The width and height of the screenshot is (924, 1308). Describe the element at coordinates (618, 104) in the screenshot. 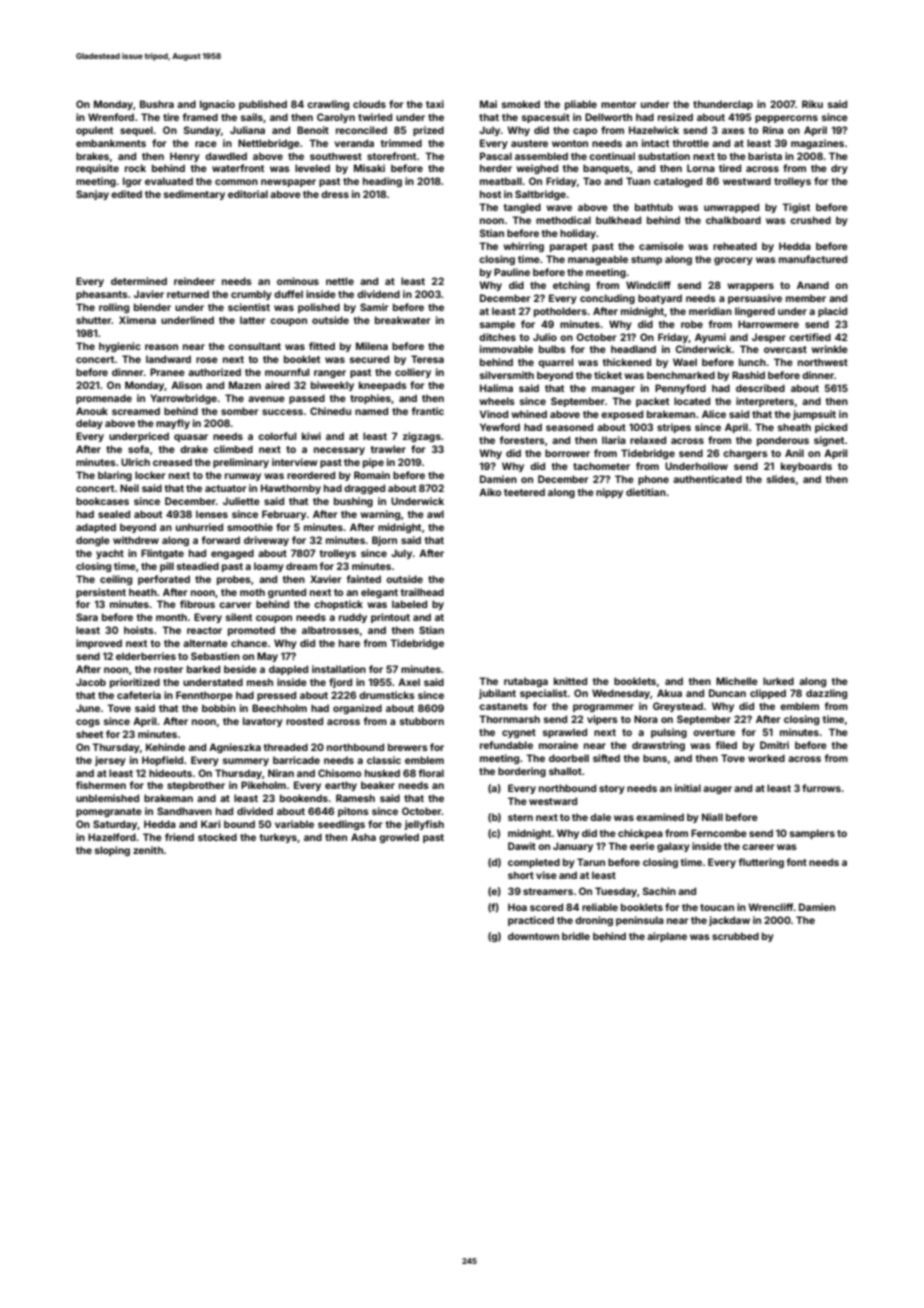

I see `mentor` at that location.
